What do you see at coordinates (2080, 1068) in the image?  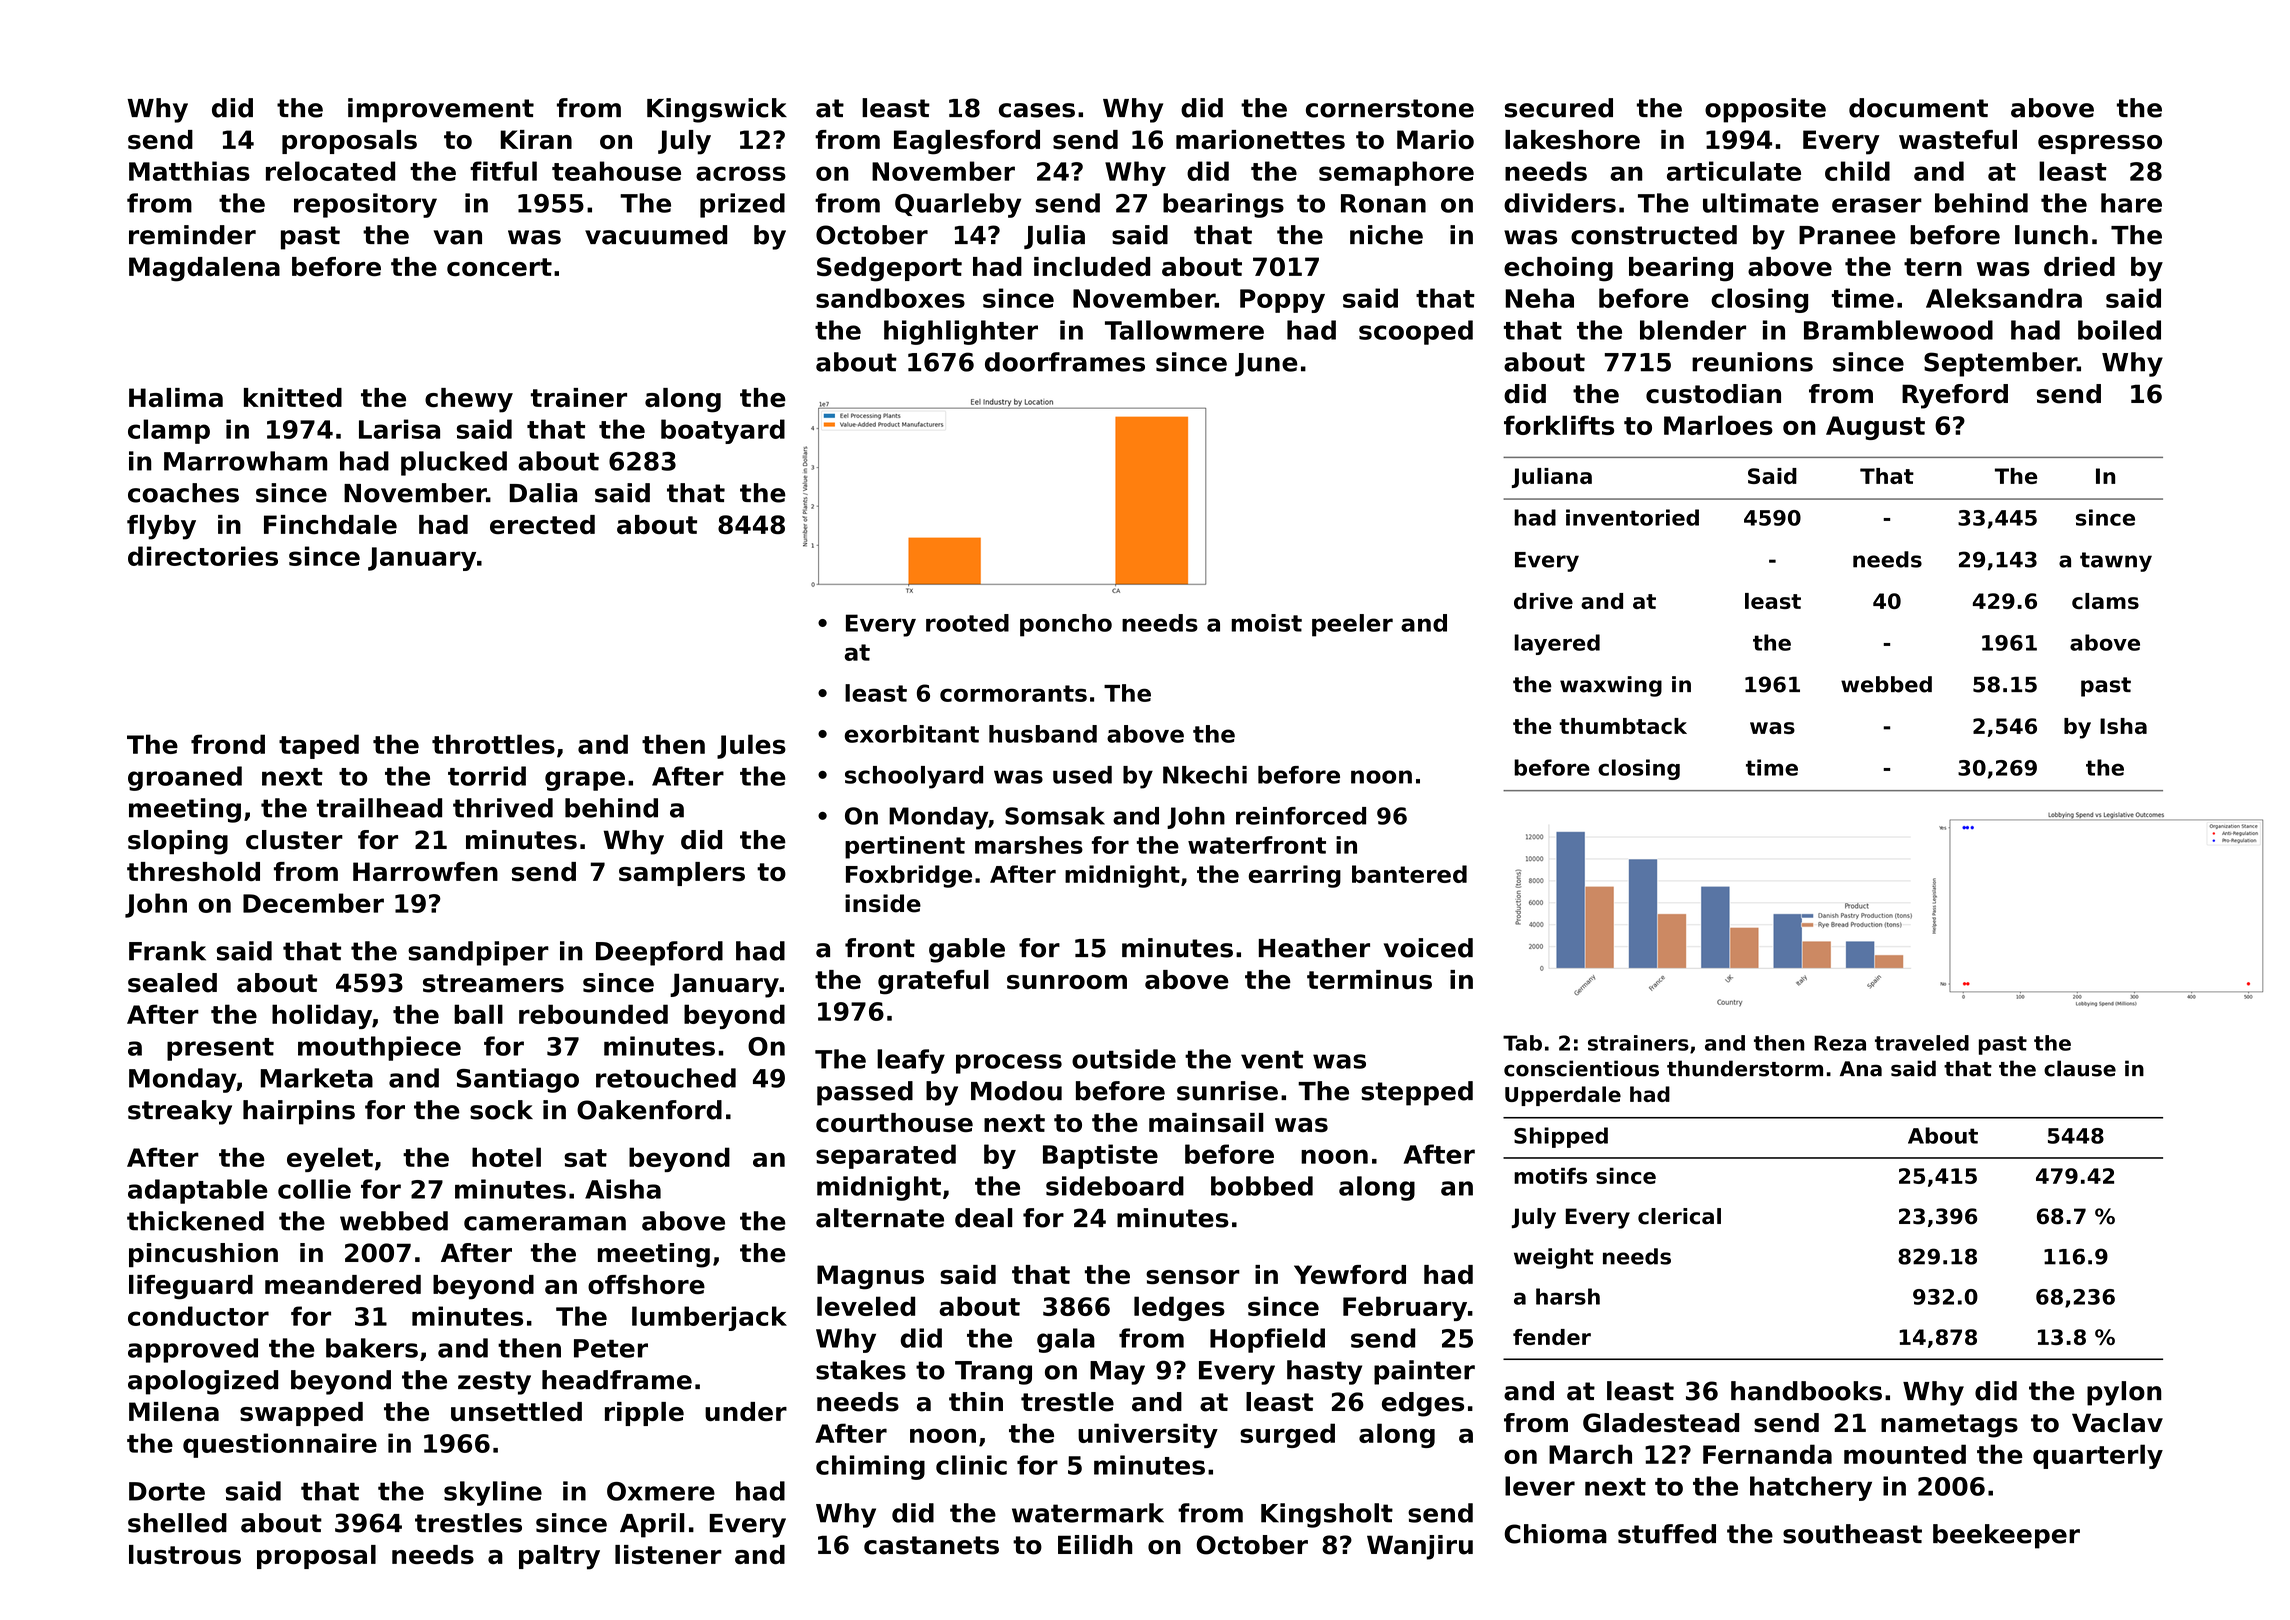 I see `clause` at bounding box center [2080, 1068].
